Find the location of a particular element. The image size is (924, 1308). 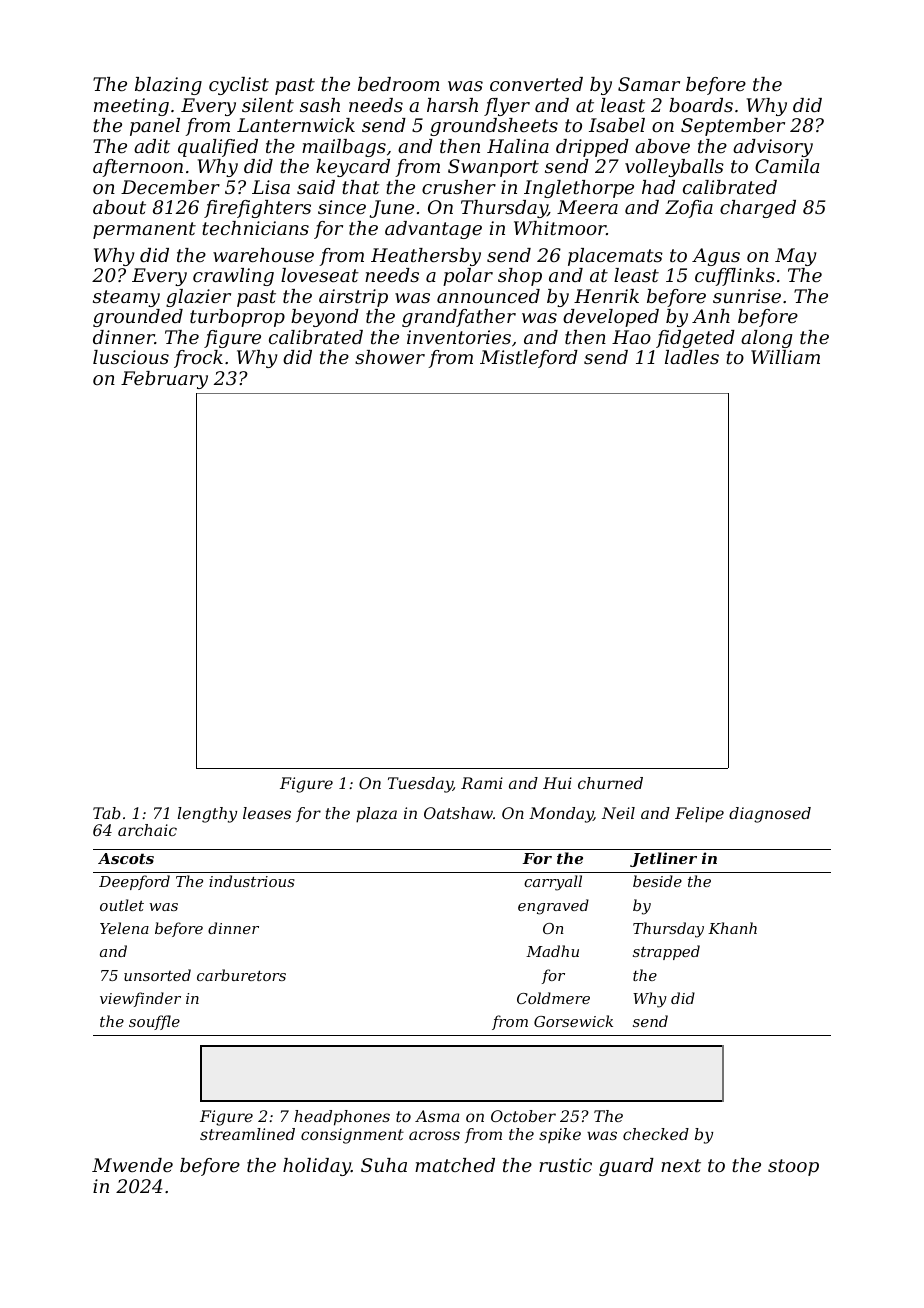

converted is located at coordinates (536, 84).
